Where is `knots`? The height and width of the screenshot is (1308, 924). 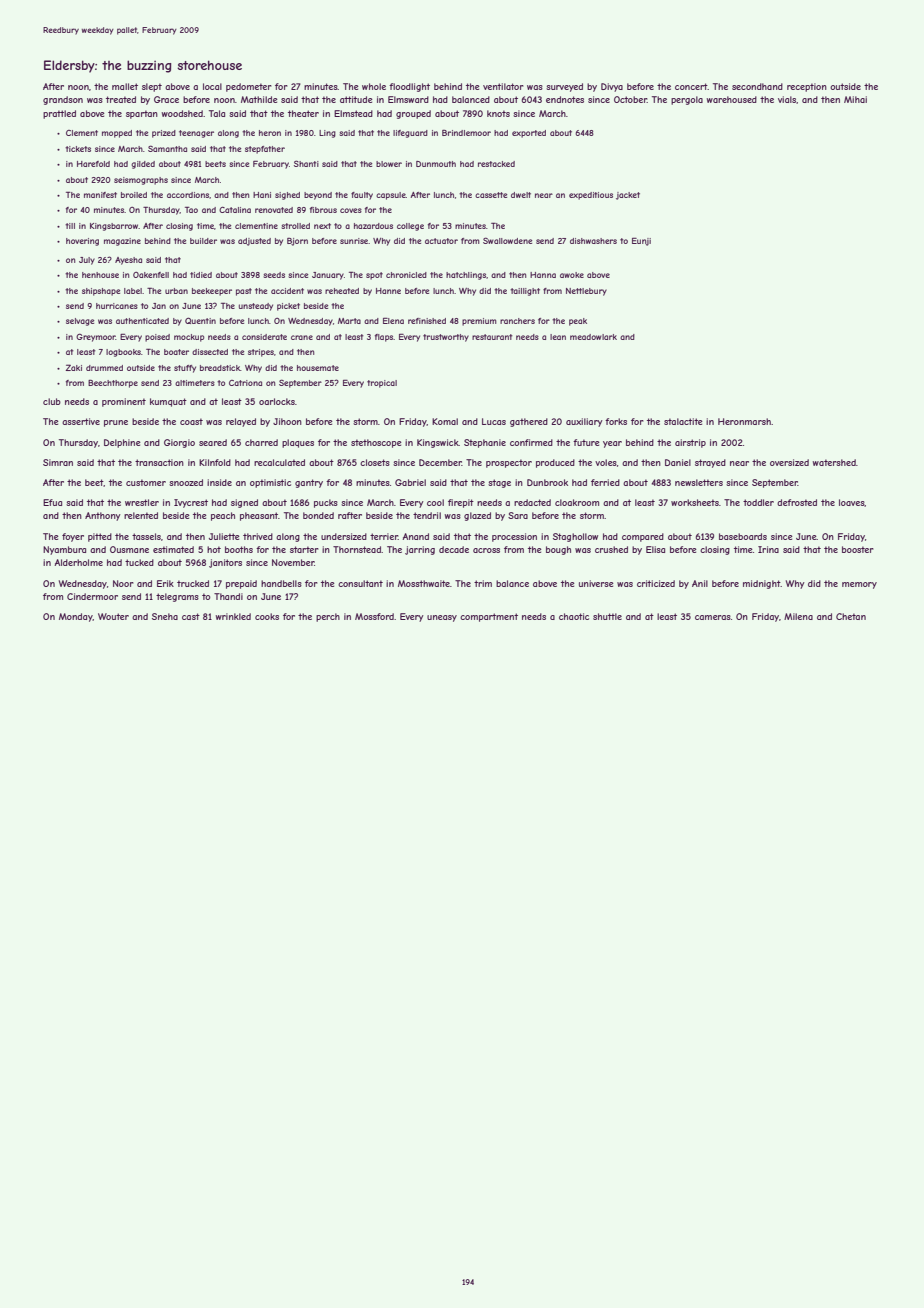 knots is located at coordinates (498, 113).
